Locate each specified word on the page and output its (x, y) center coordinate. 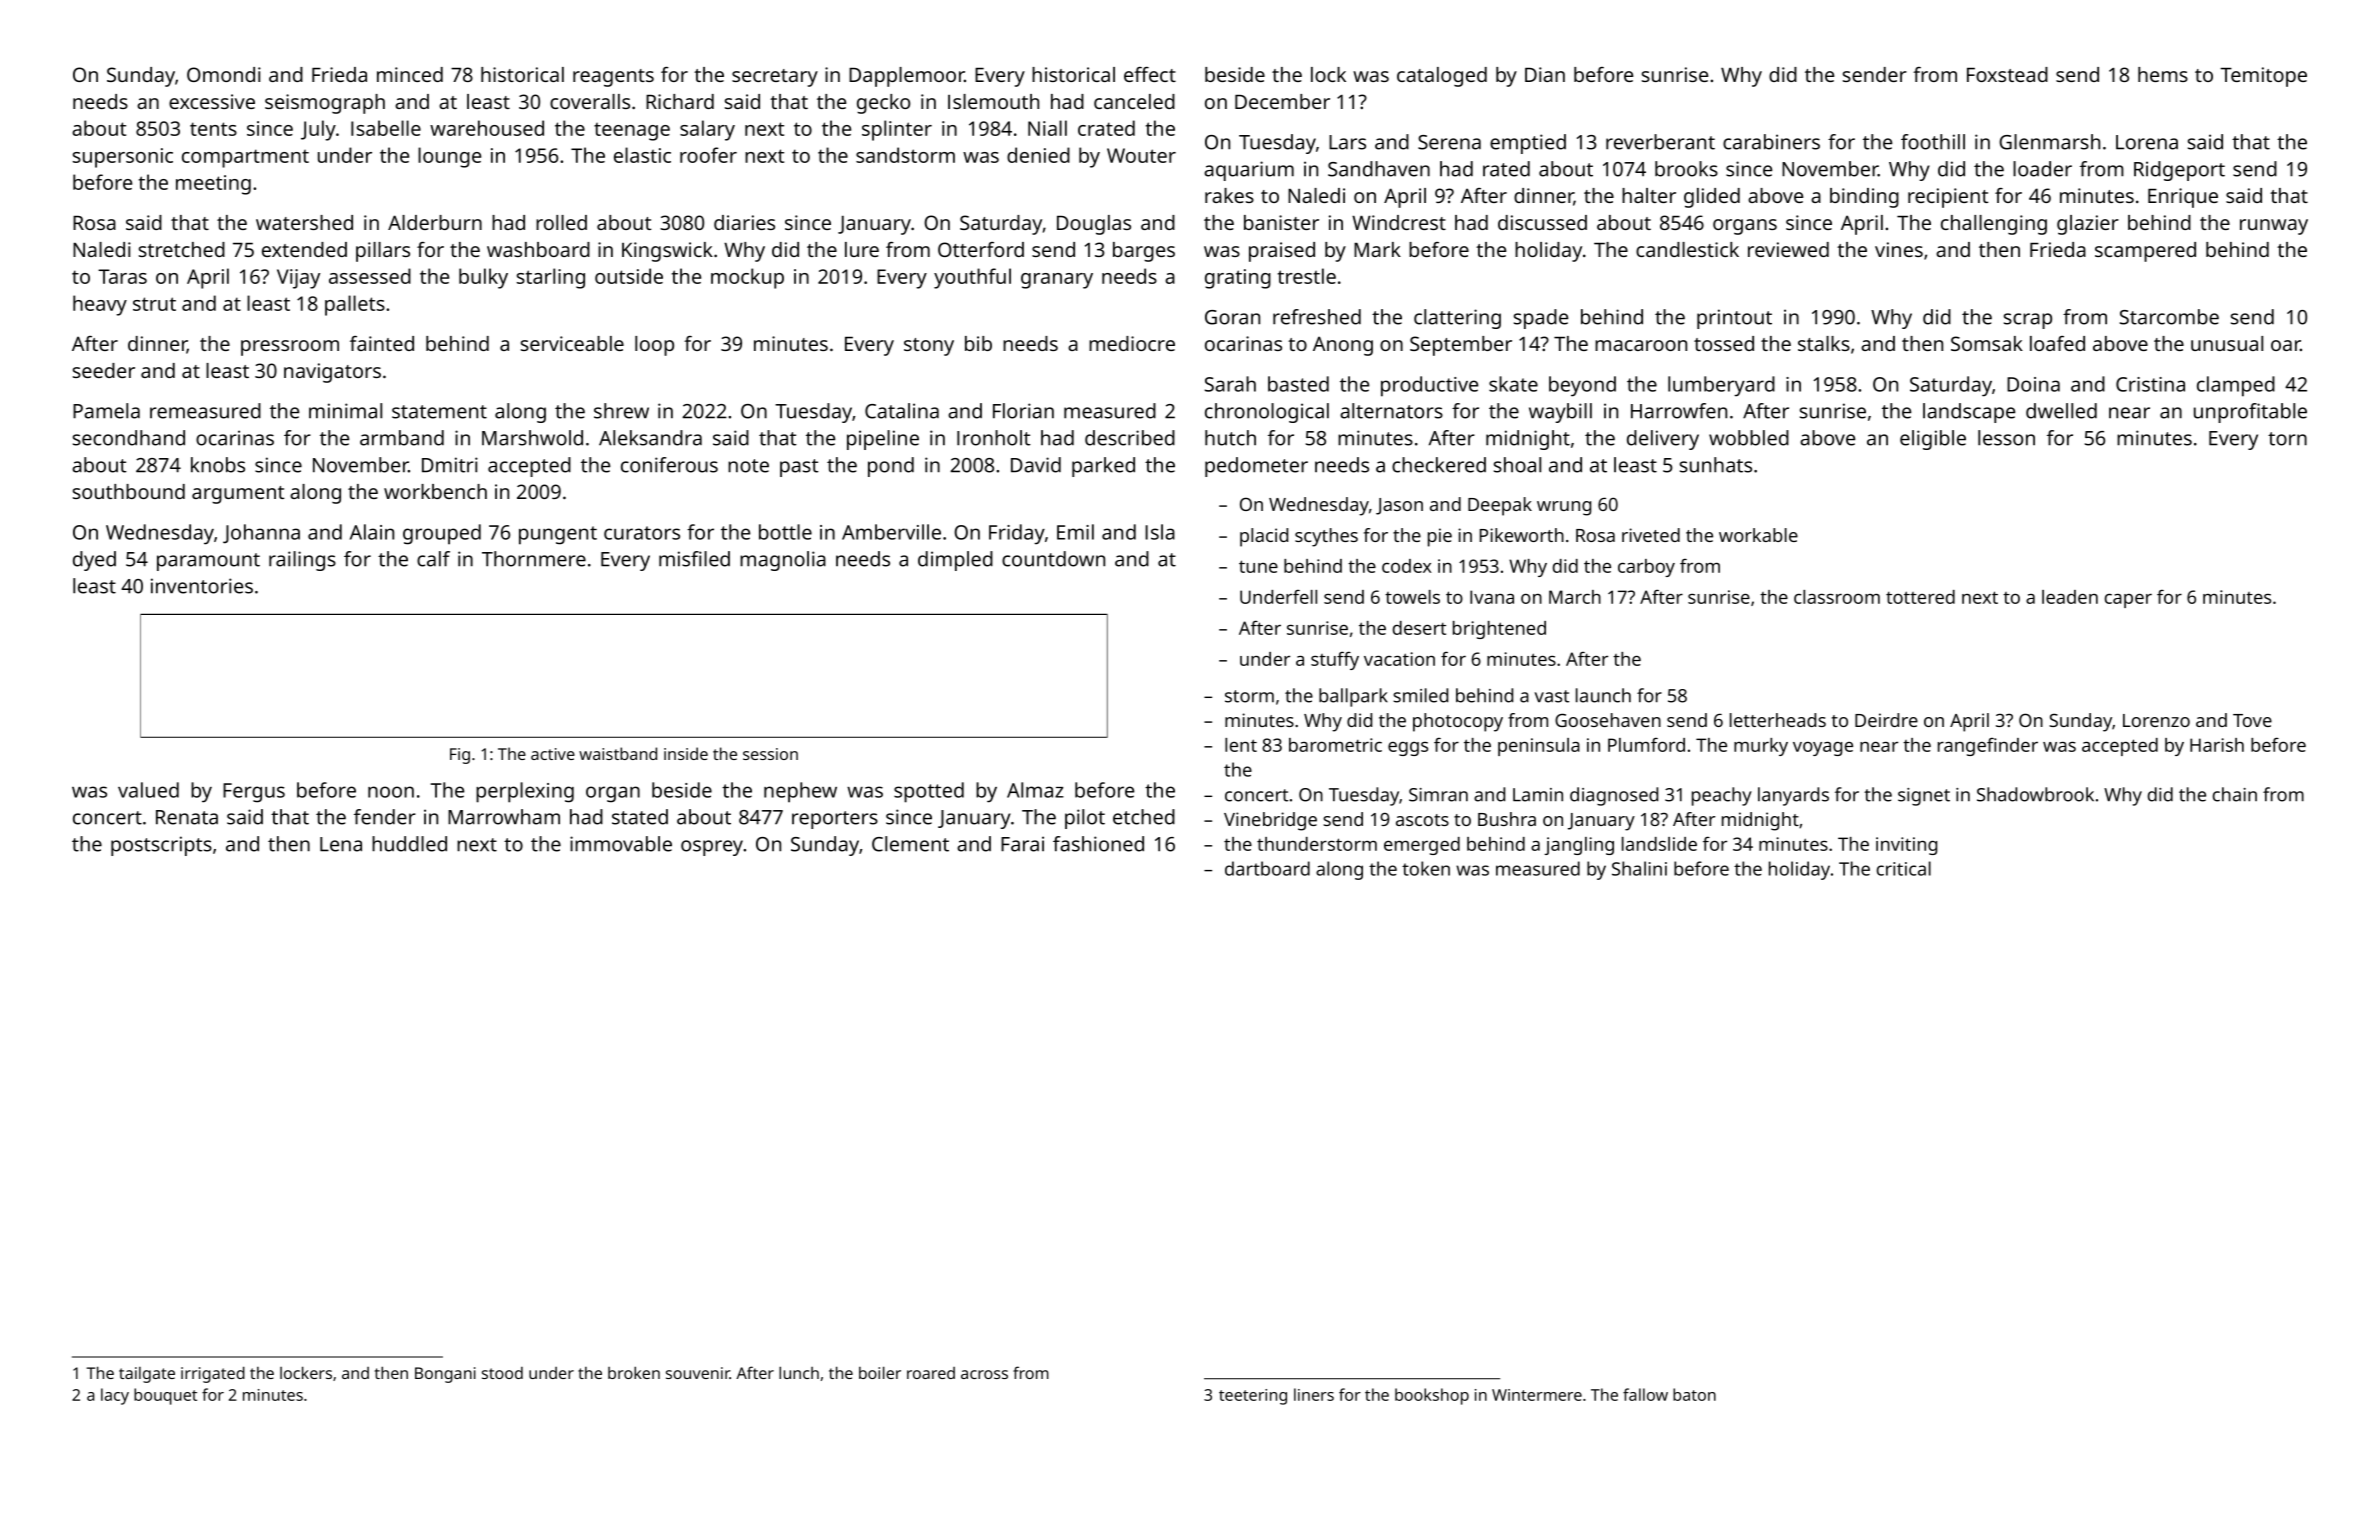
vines (1899, 249)
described (1130, 438)
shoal (1517, 465)
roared (931, 1373)
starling (551, 278)
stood (502, 1373)
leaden (2070, 597)
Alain (372, 532)
